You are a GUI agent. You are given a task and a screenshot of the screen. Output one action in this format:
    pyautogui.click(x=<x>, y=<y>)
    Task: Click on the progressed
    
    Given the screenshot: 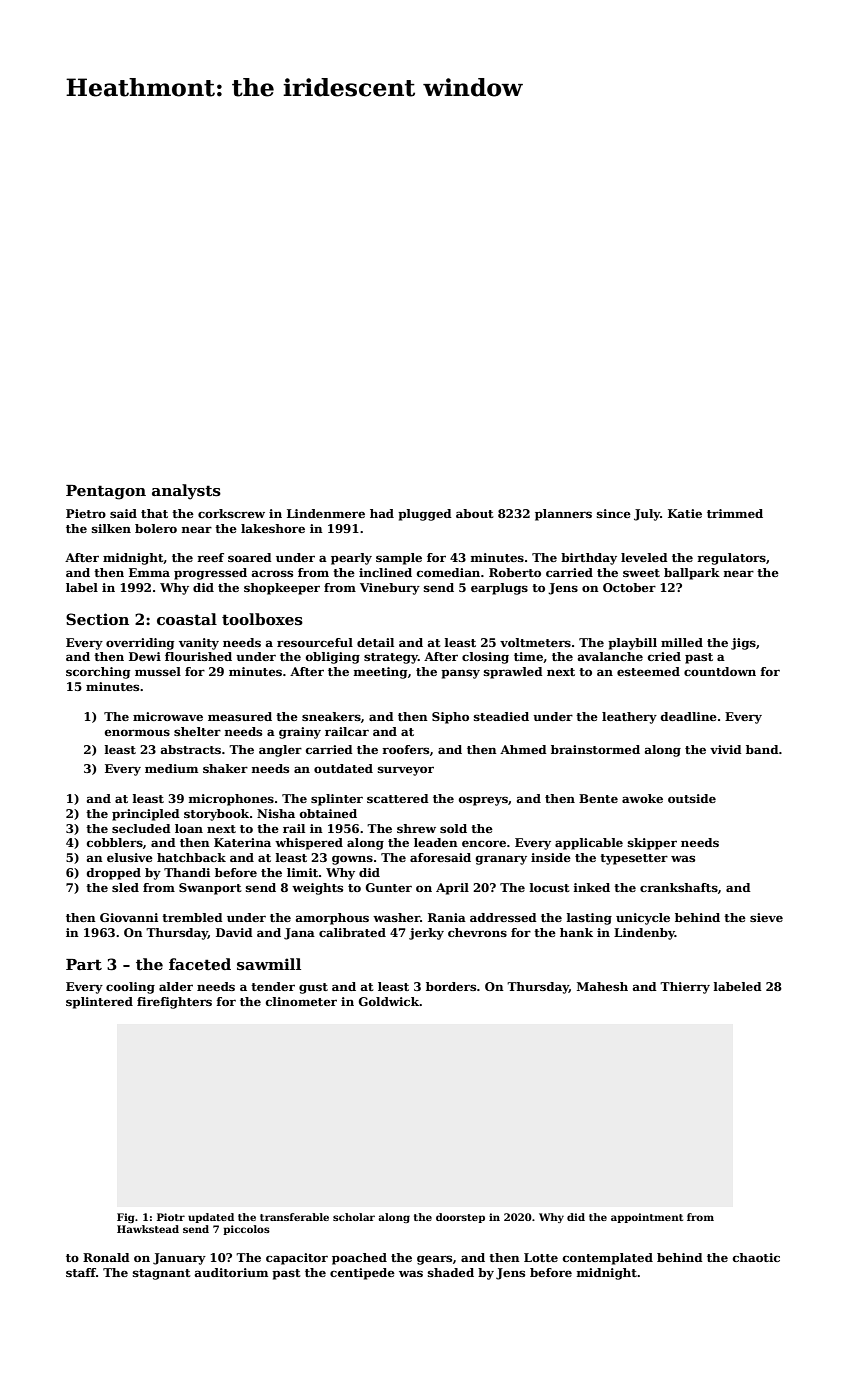 What is the action you would take?
    pyautogui.click(x=210, y=574)
